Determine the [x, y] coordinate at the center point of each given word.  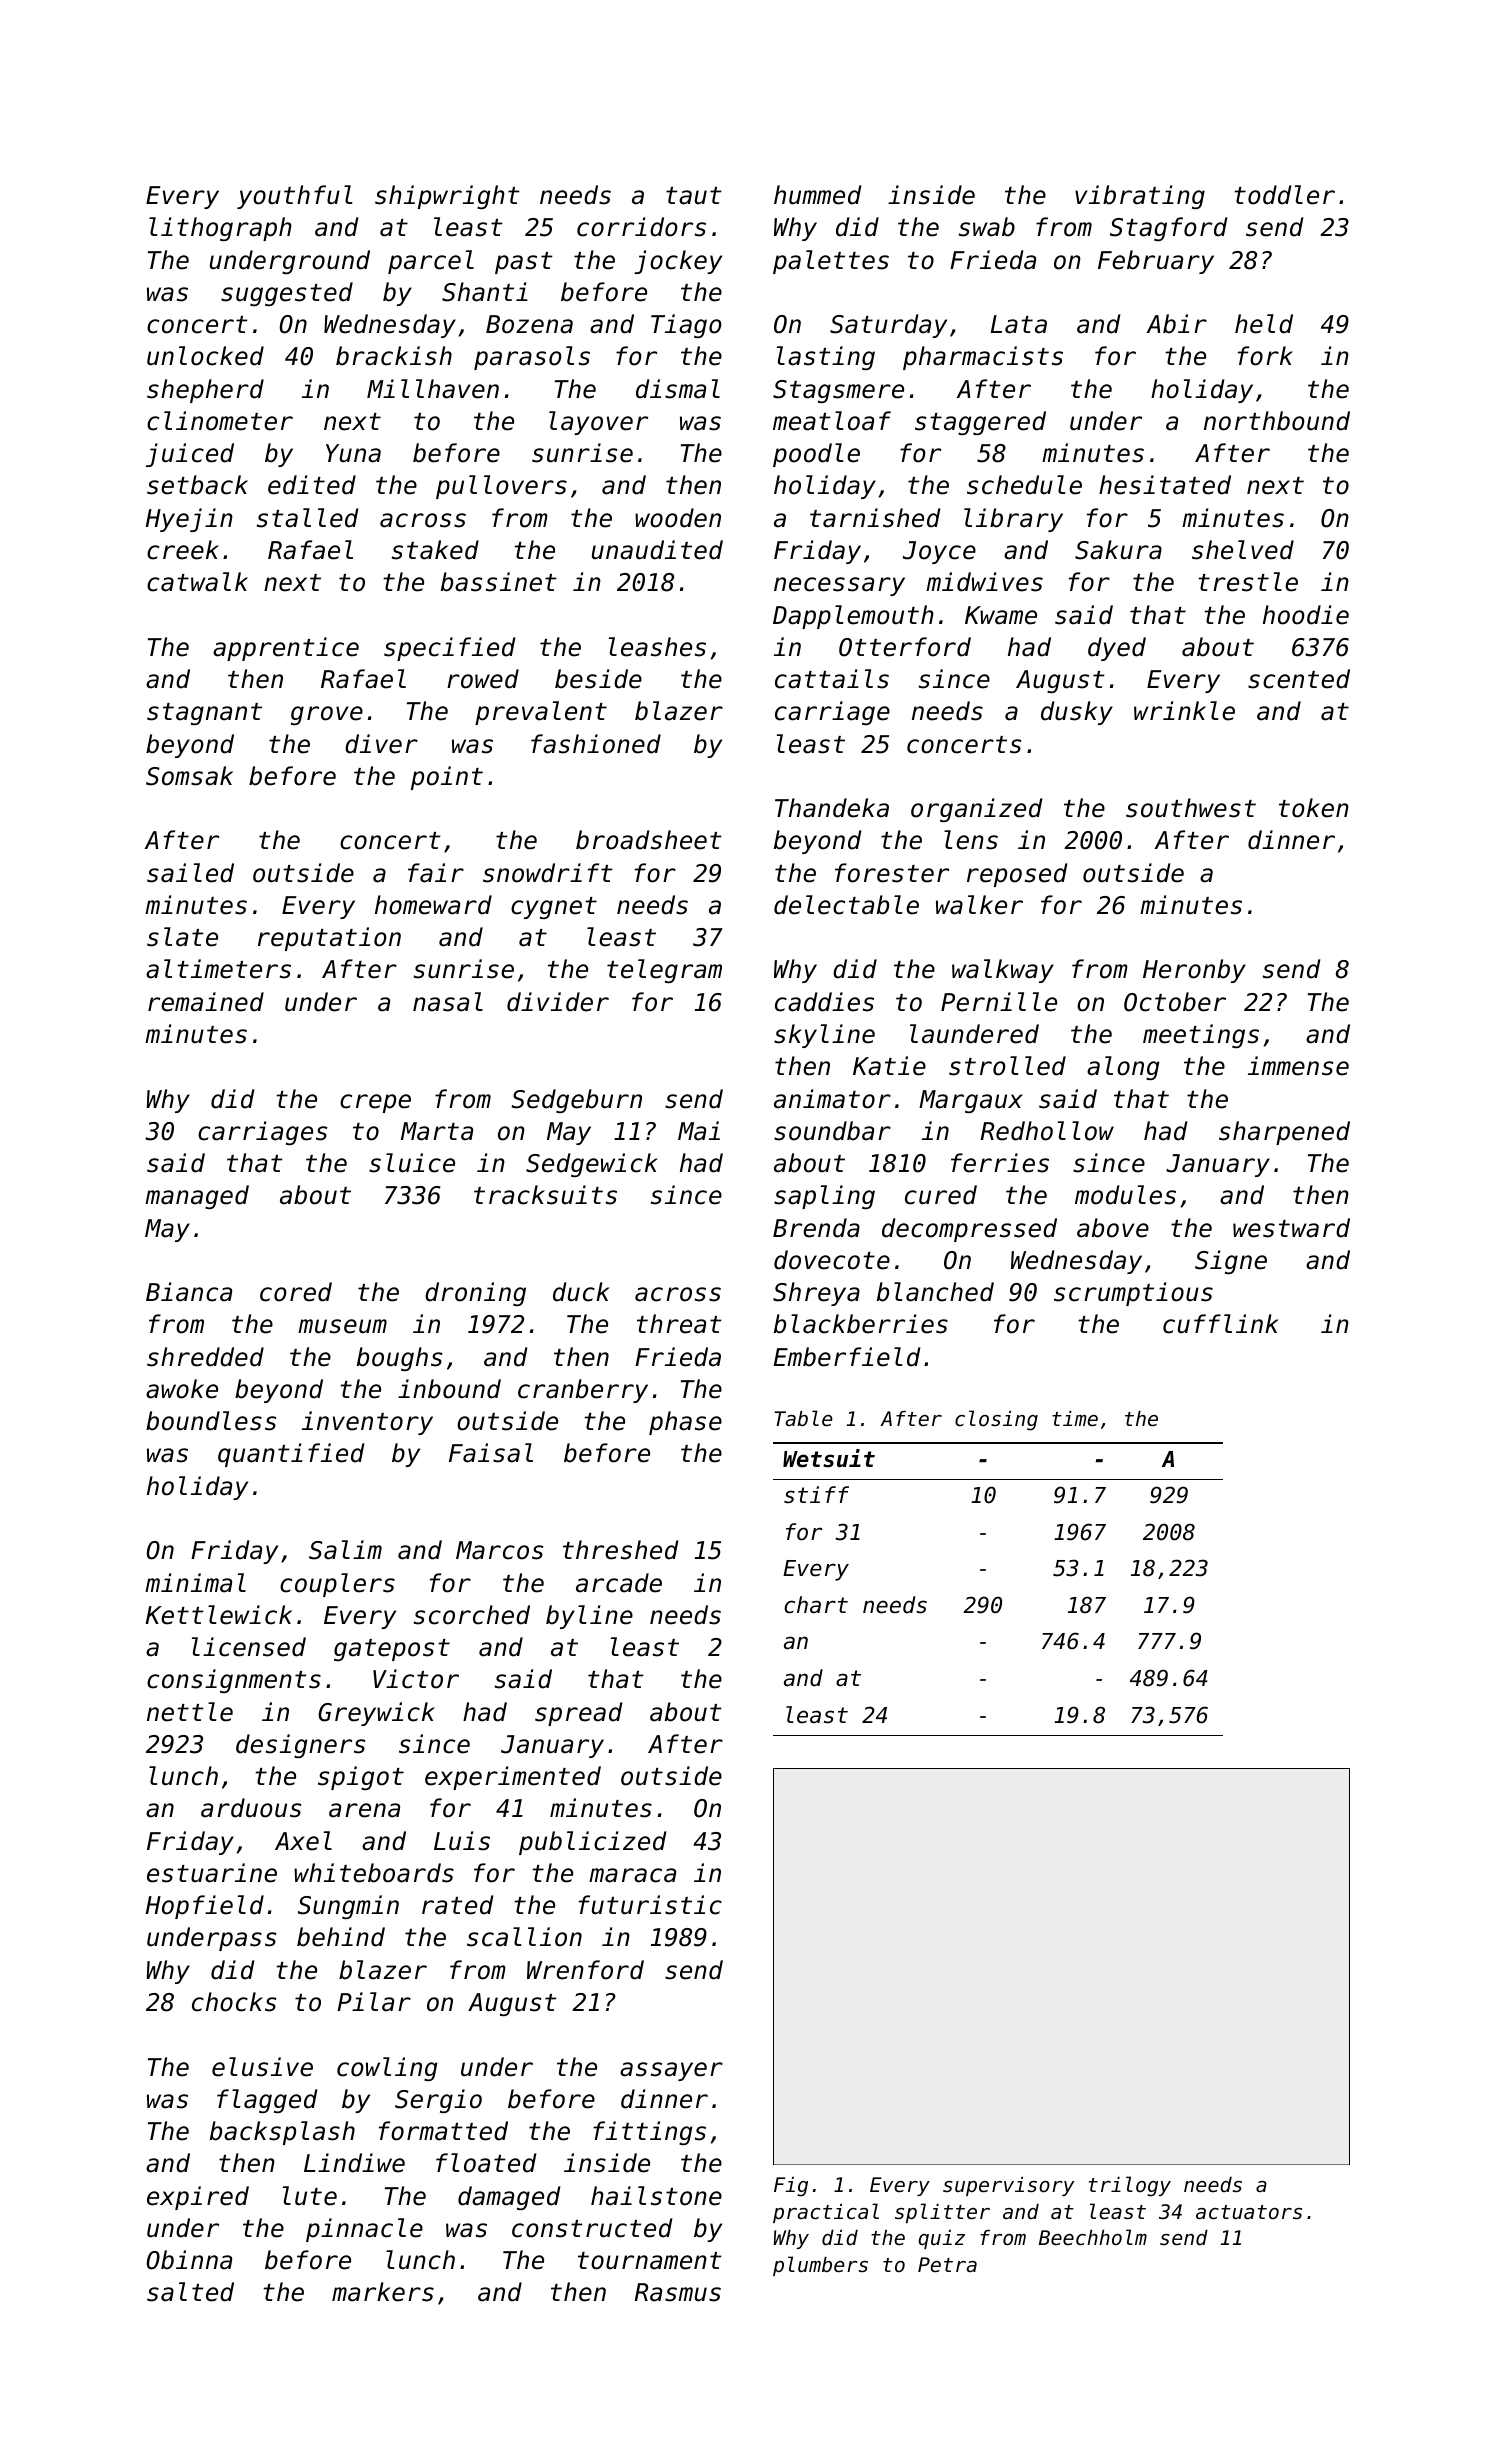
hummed [817, 195]
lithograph [220, 229]
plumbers [820, 2266]
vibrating [1140, 197]
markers [383, 2292]
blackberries [861, 1324]
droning [475, 1294]
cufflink [1220, 1324]
